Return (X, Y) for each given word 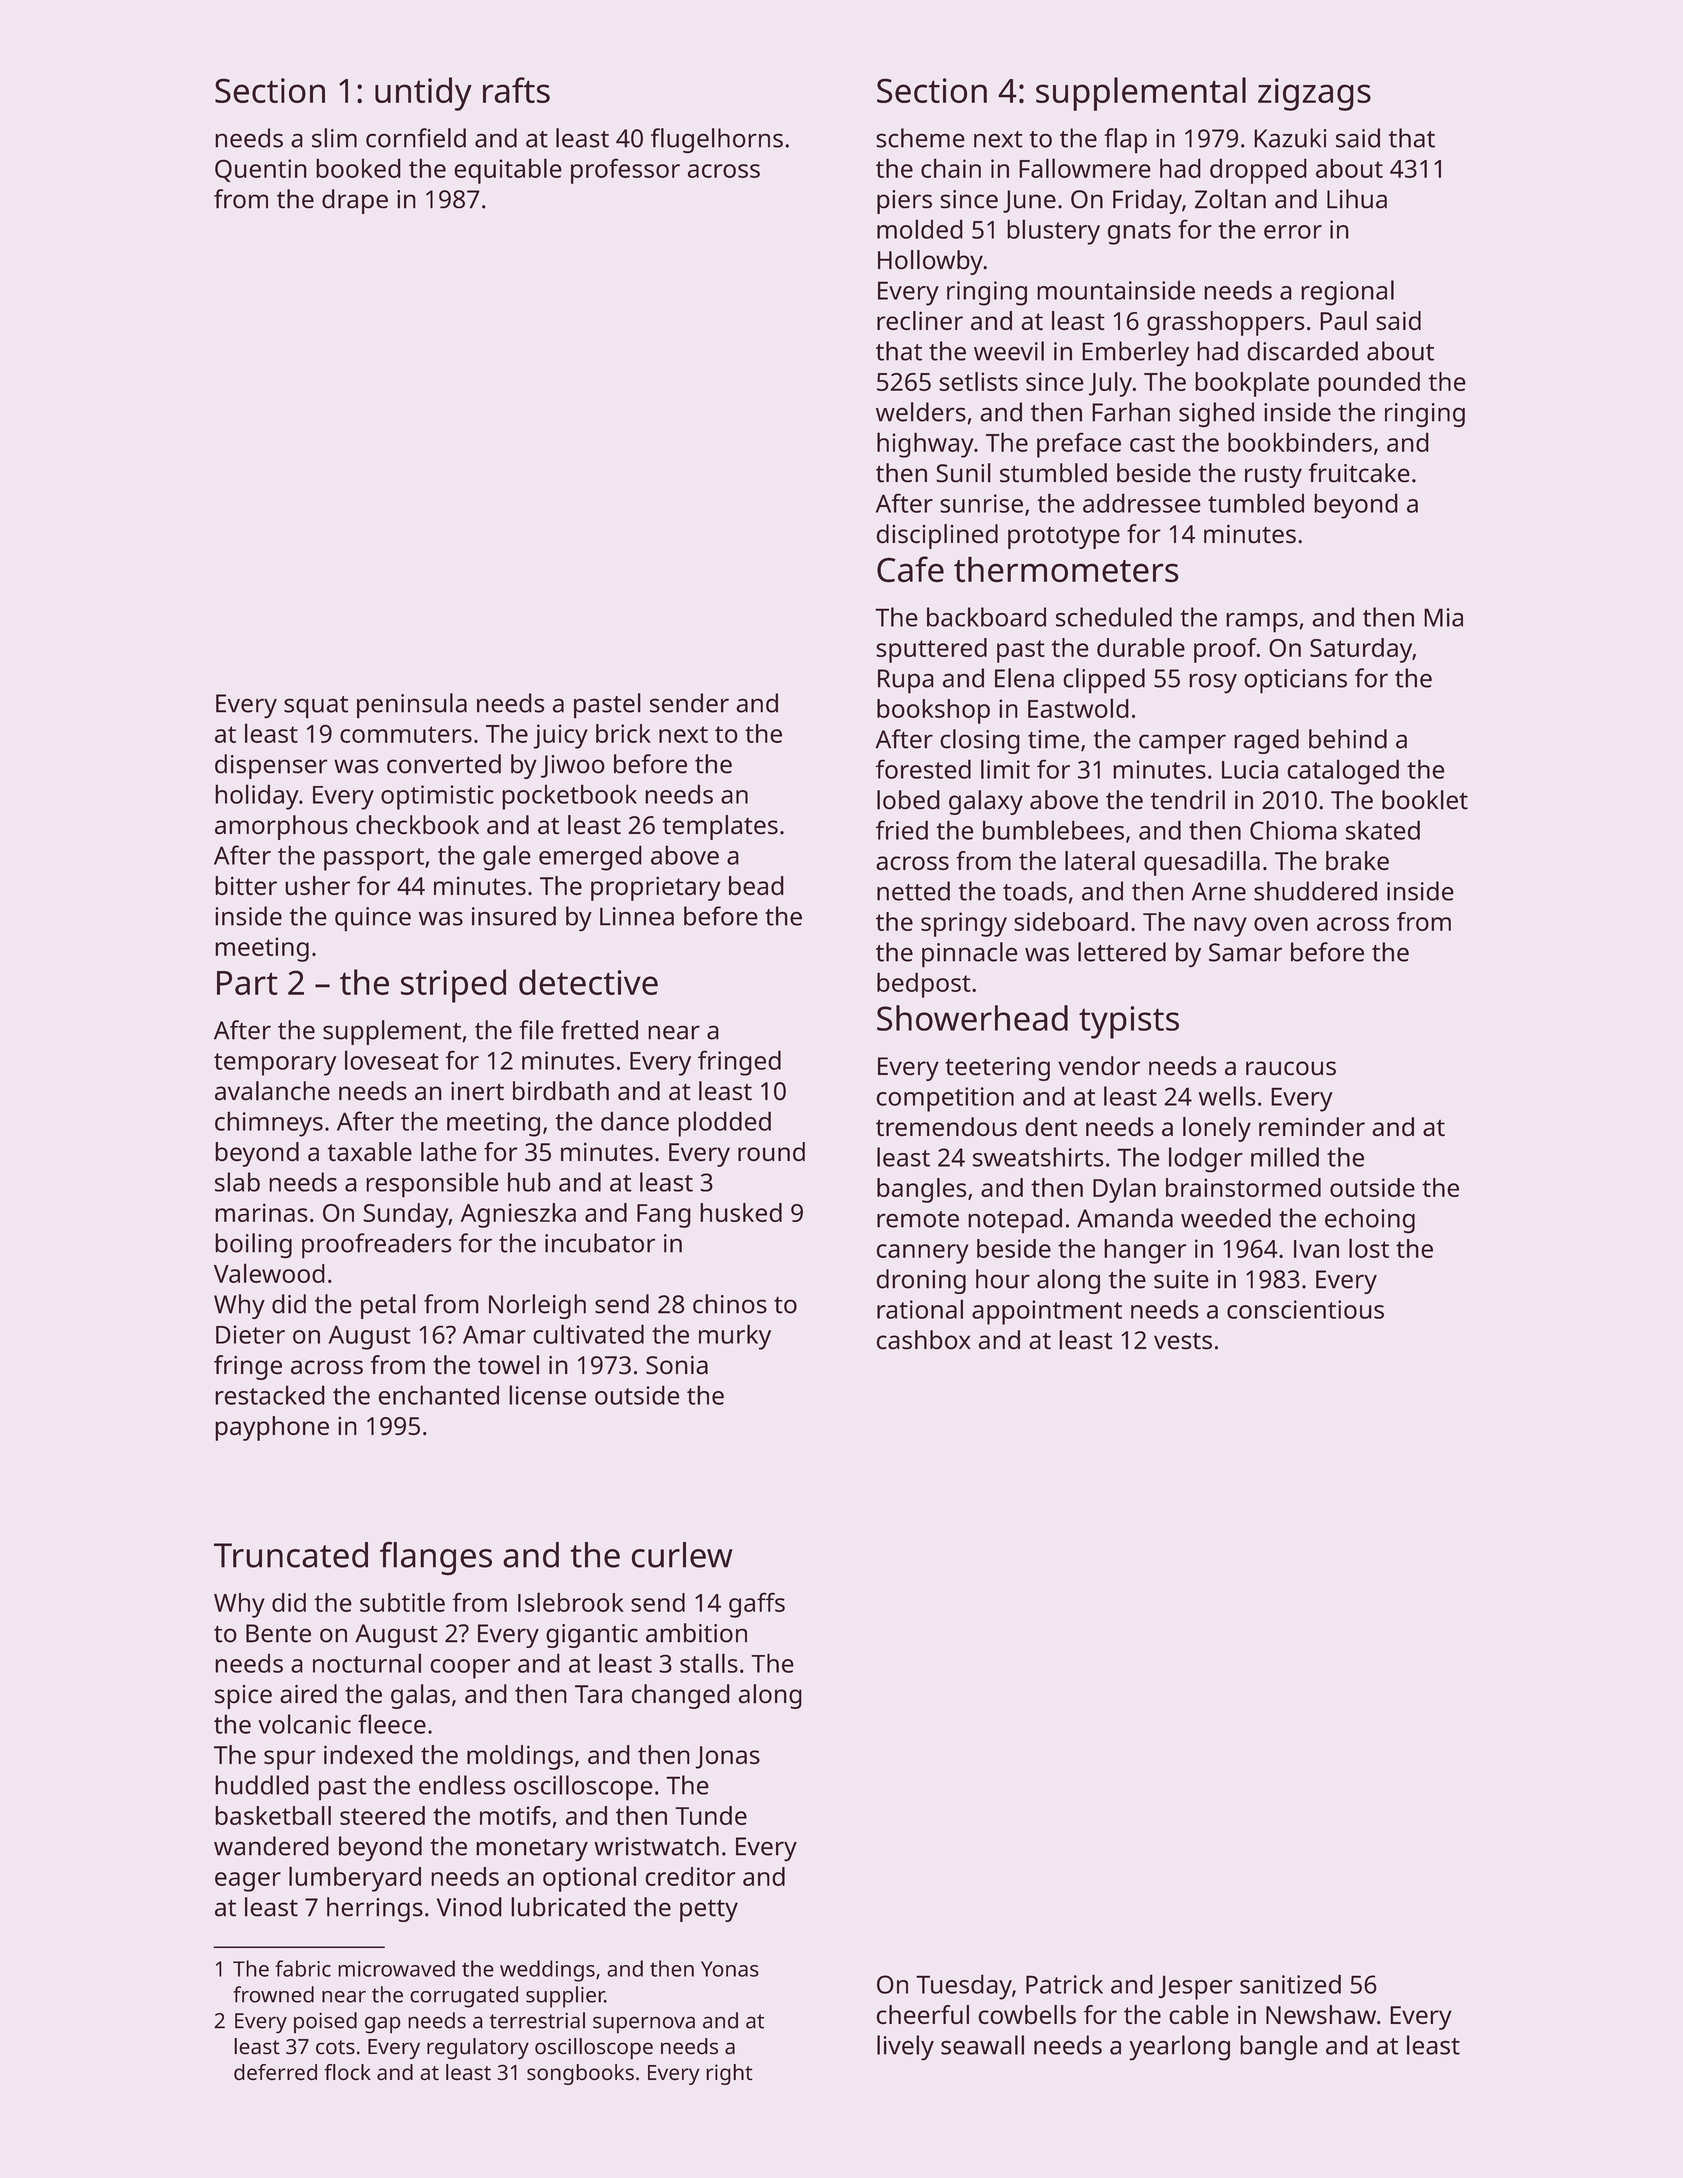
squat (316, 707)
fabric (303, 1968)
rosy (1213, 683)
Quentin (261, 170)
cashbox (923, 1340)
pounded (1369, 384)
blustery (1053, 232)
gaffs (757, 1605)
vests (1183, 1341)
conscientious (1305, 1309)
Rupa (906, 681)
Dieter (250, 1334)
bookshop (933, 711)
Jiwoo (573, 766)
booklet (1425, 800)
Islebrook (571, 1602)
